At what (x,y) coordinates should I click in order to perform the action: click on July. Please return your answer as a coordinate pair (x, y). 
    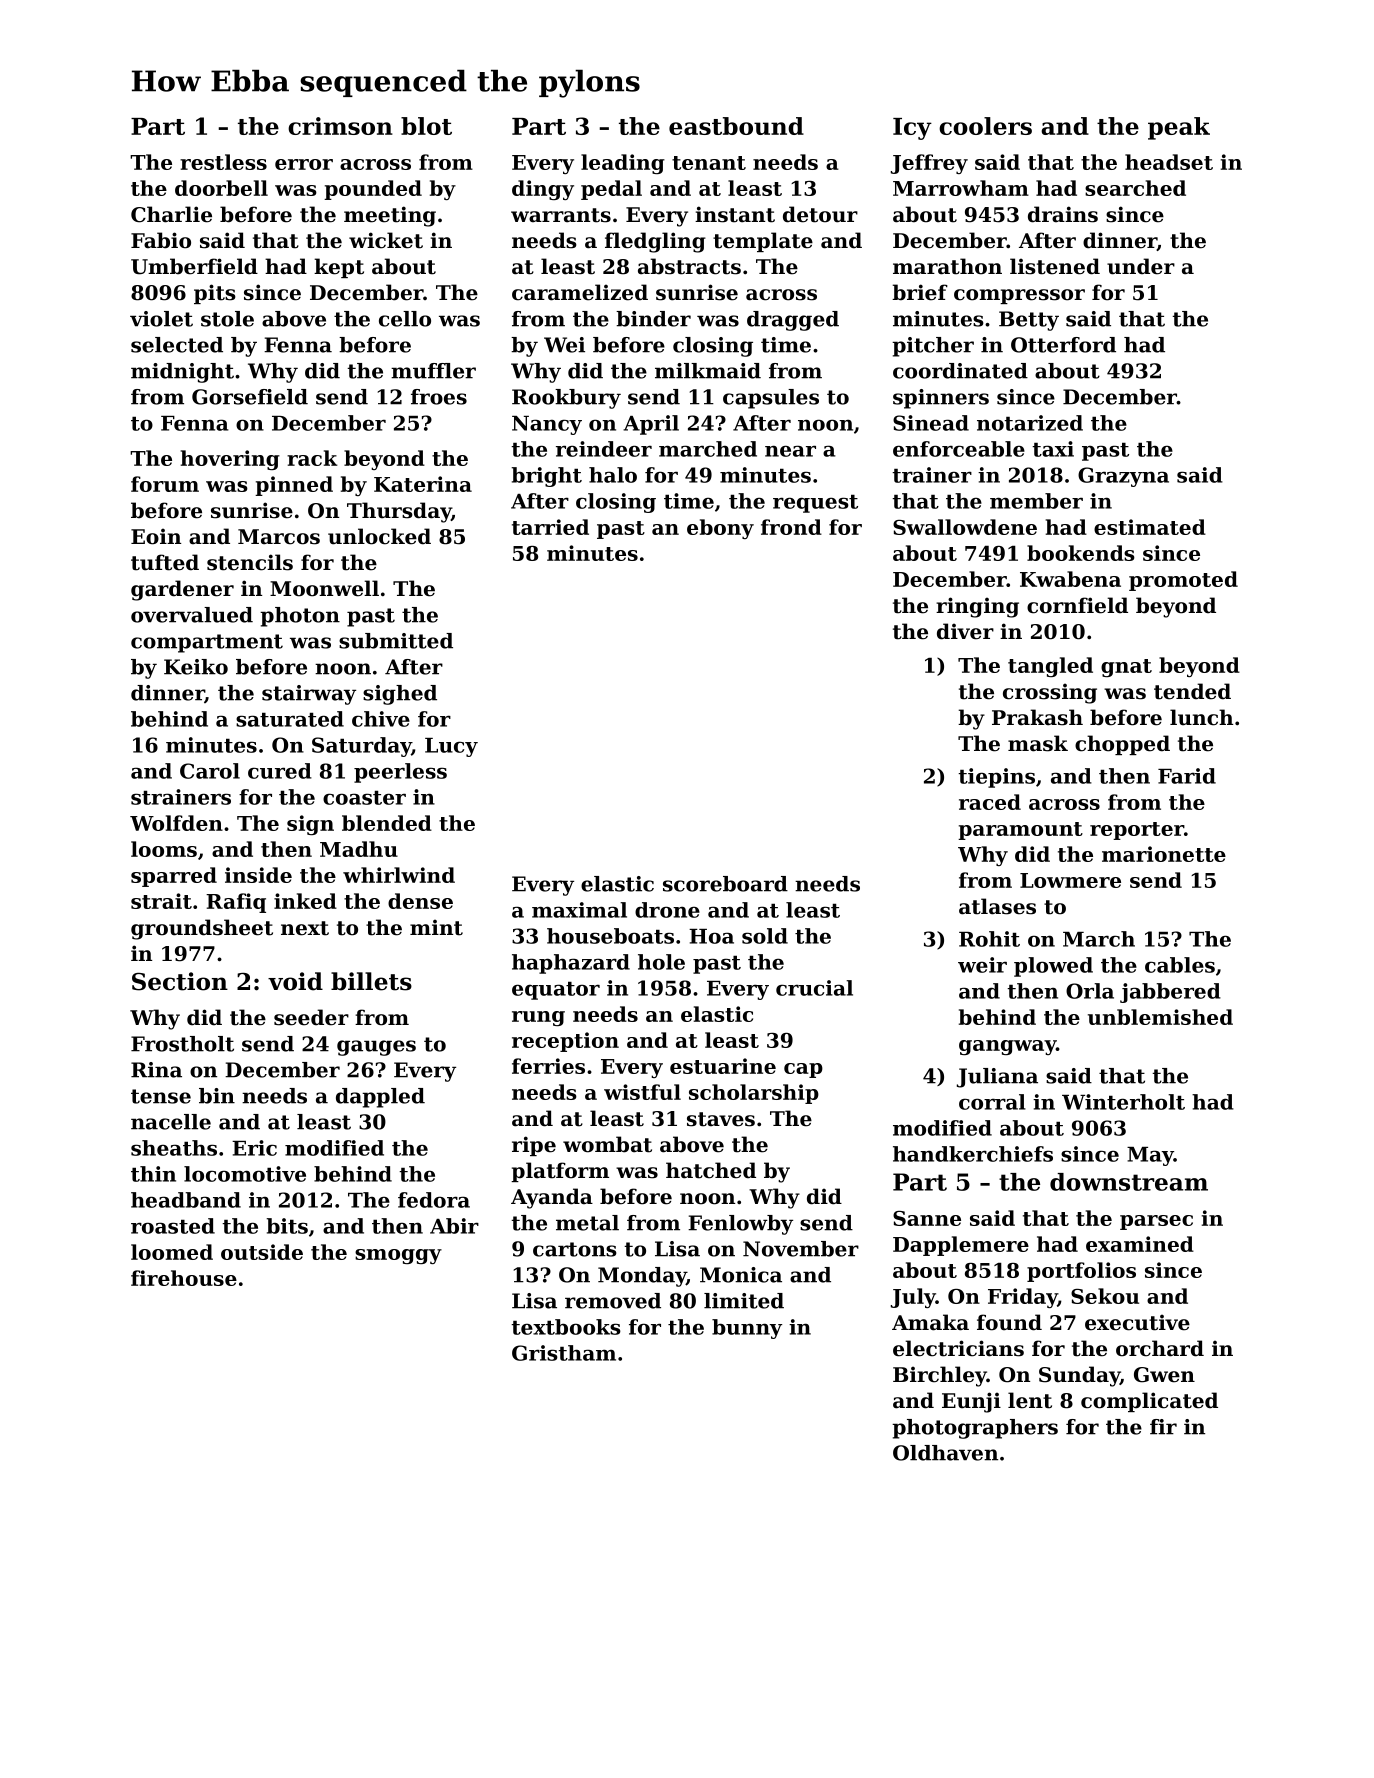
    Looking at the image, I should click on (913, 1298).
